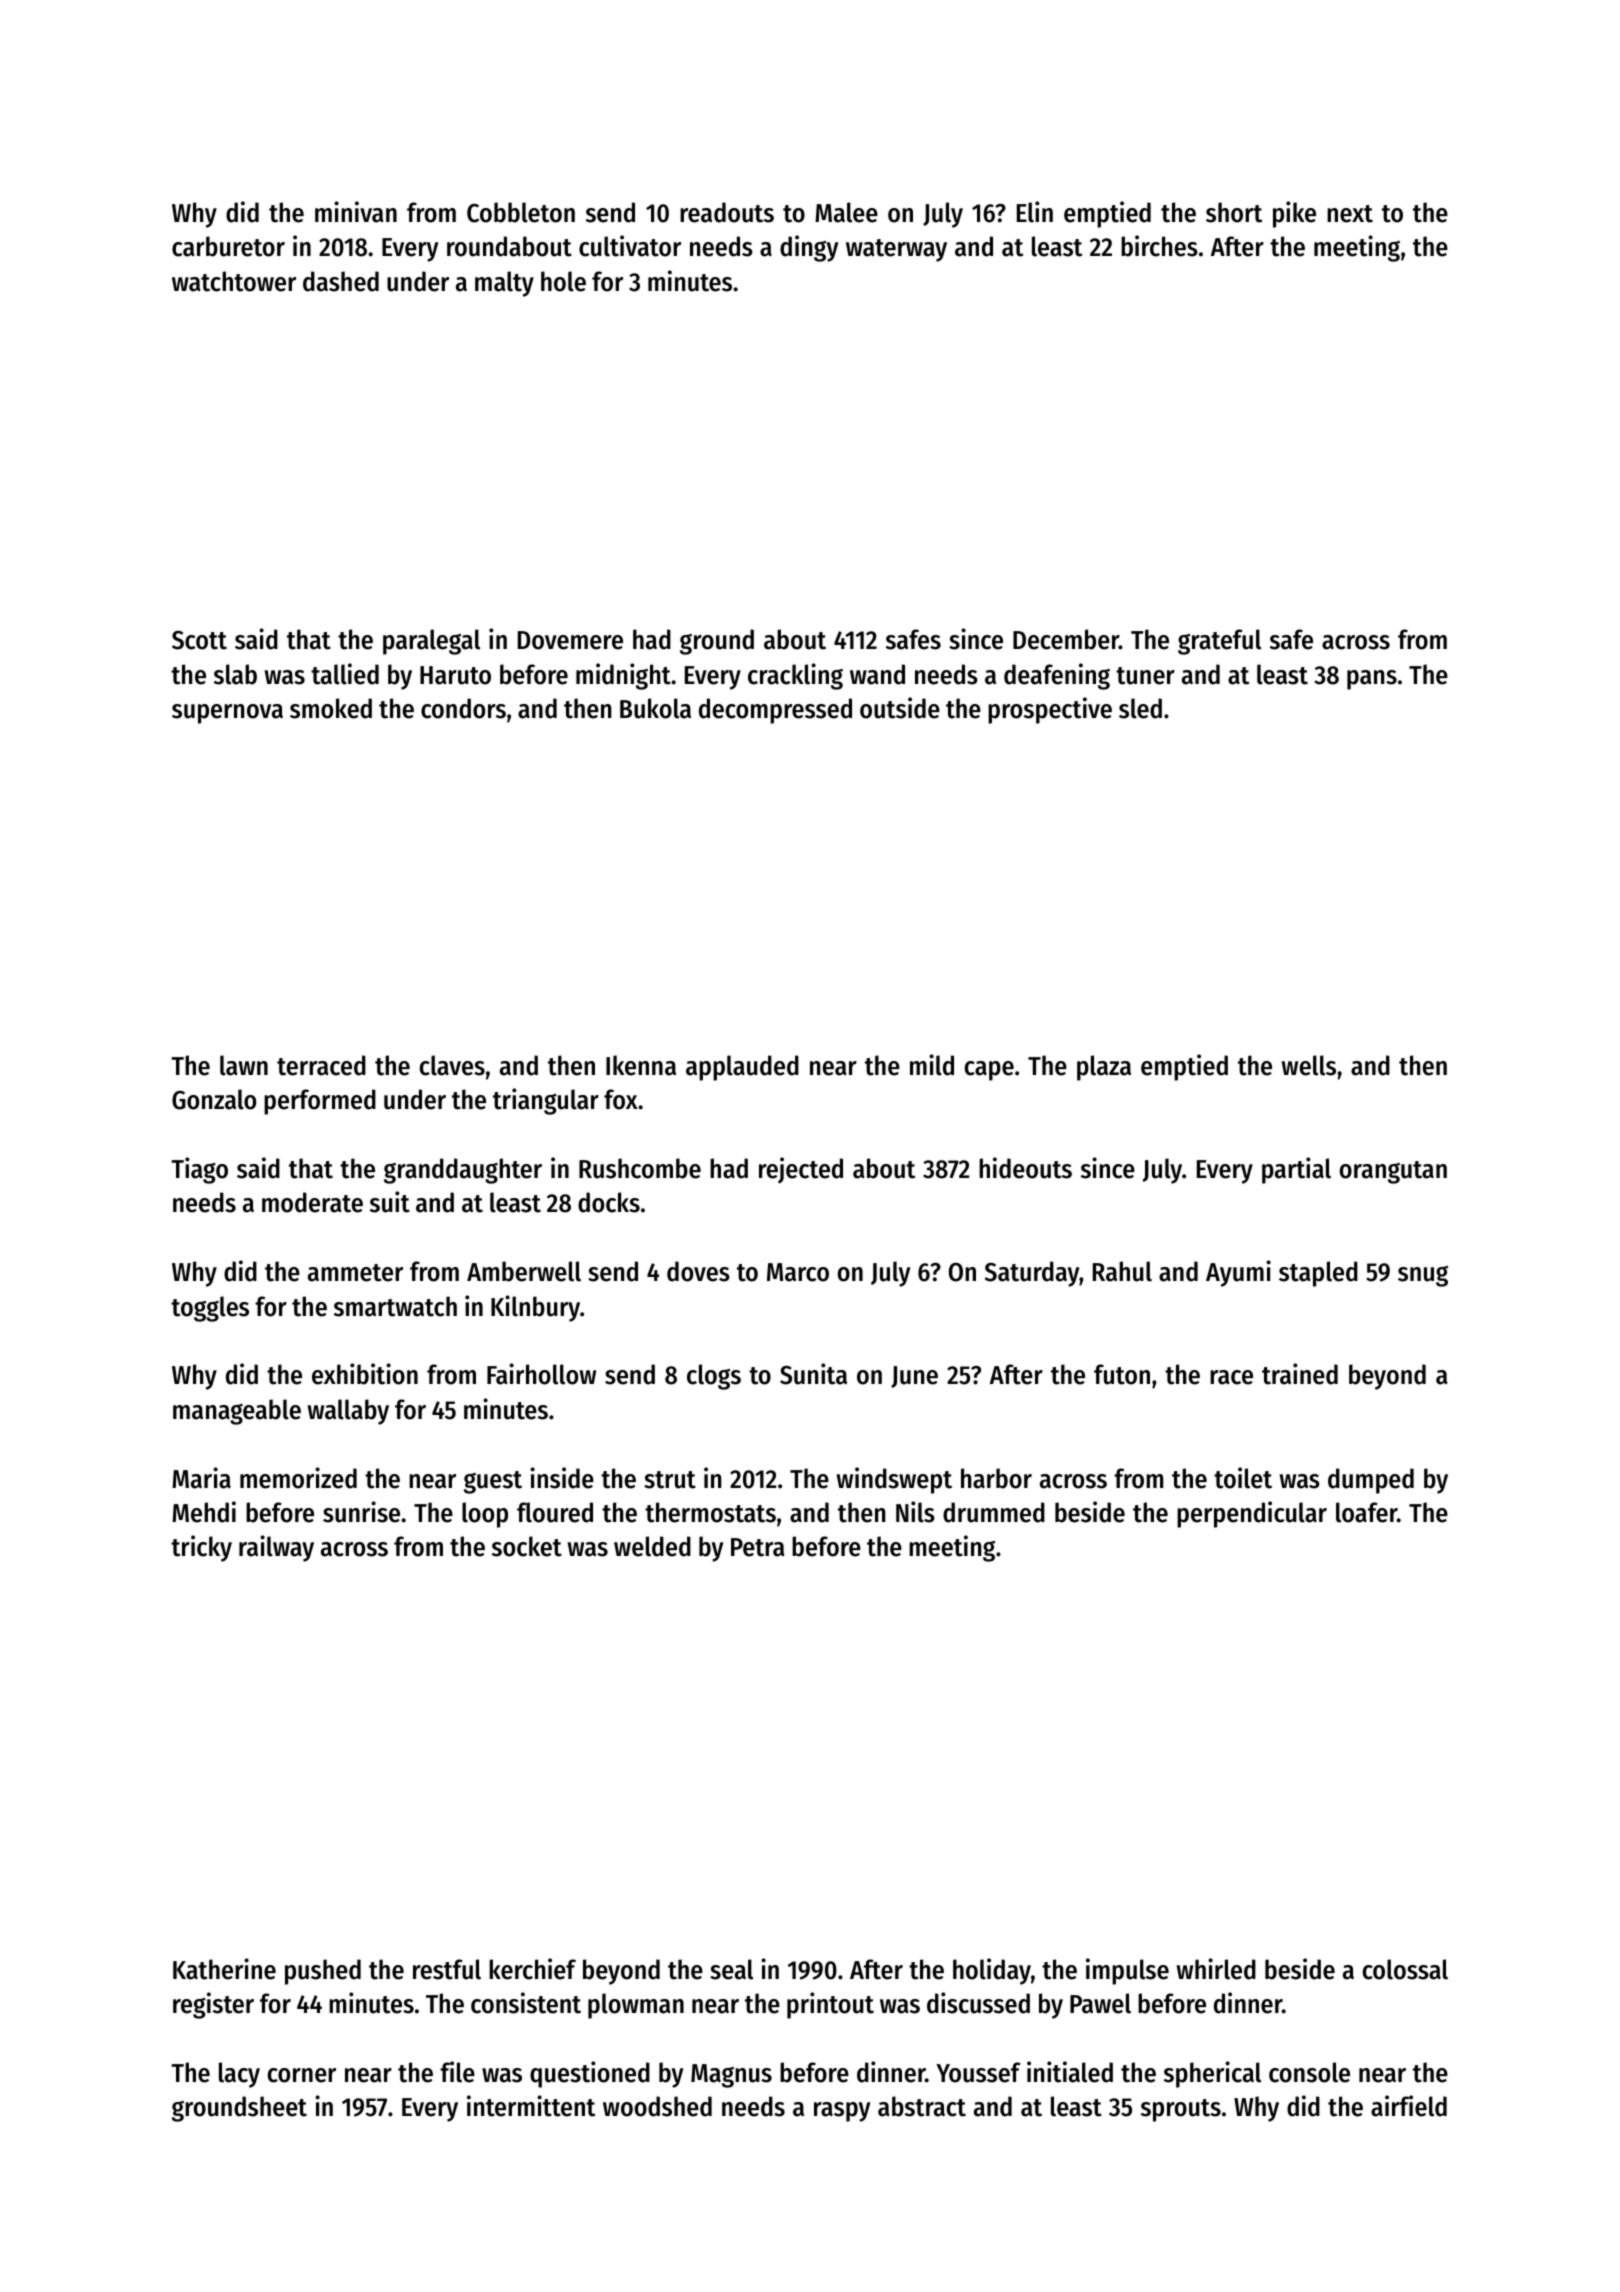 This screenshot has height=2292, width=1620. What do you see at coordinates (846, 212) in the screenshot?
I see `Malee` at bounding box center [846, 212].
